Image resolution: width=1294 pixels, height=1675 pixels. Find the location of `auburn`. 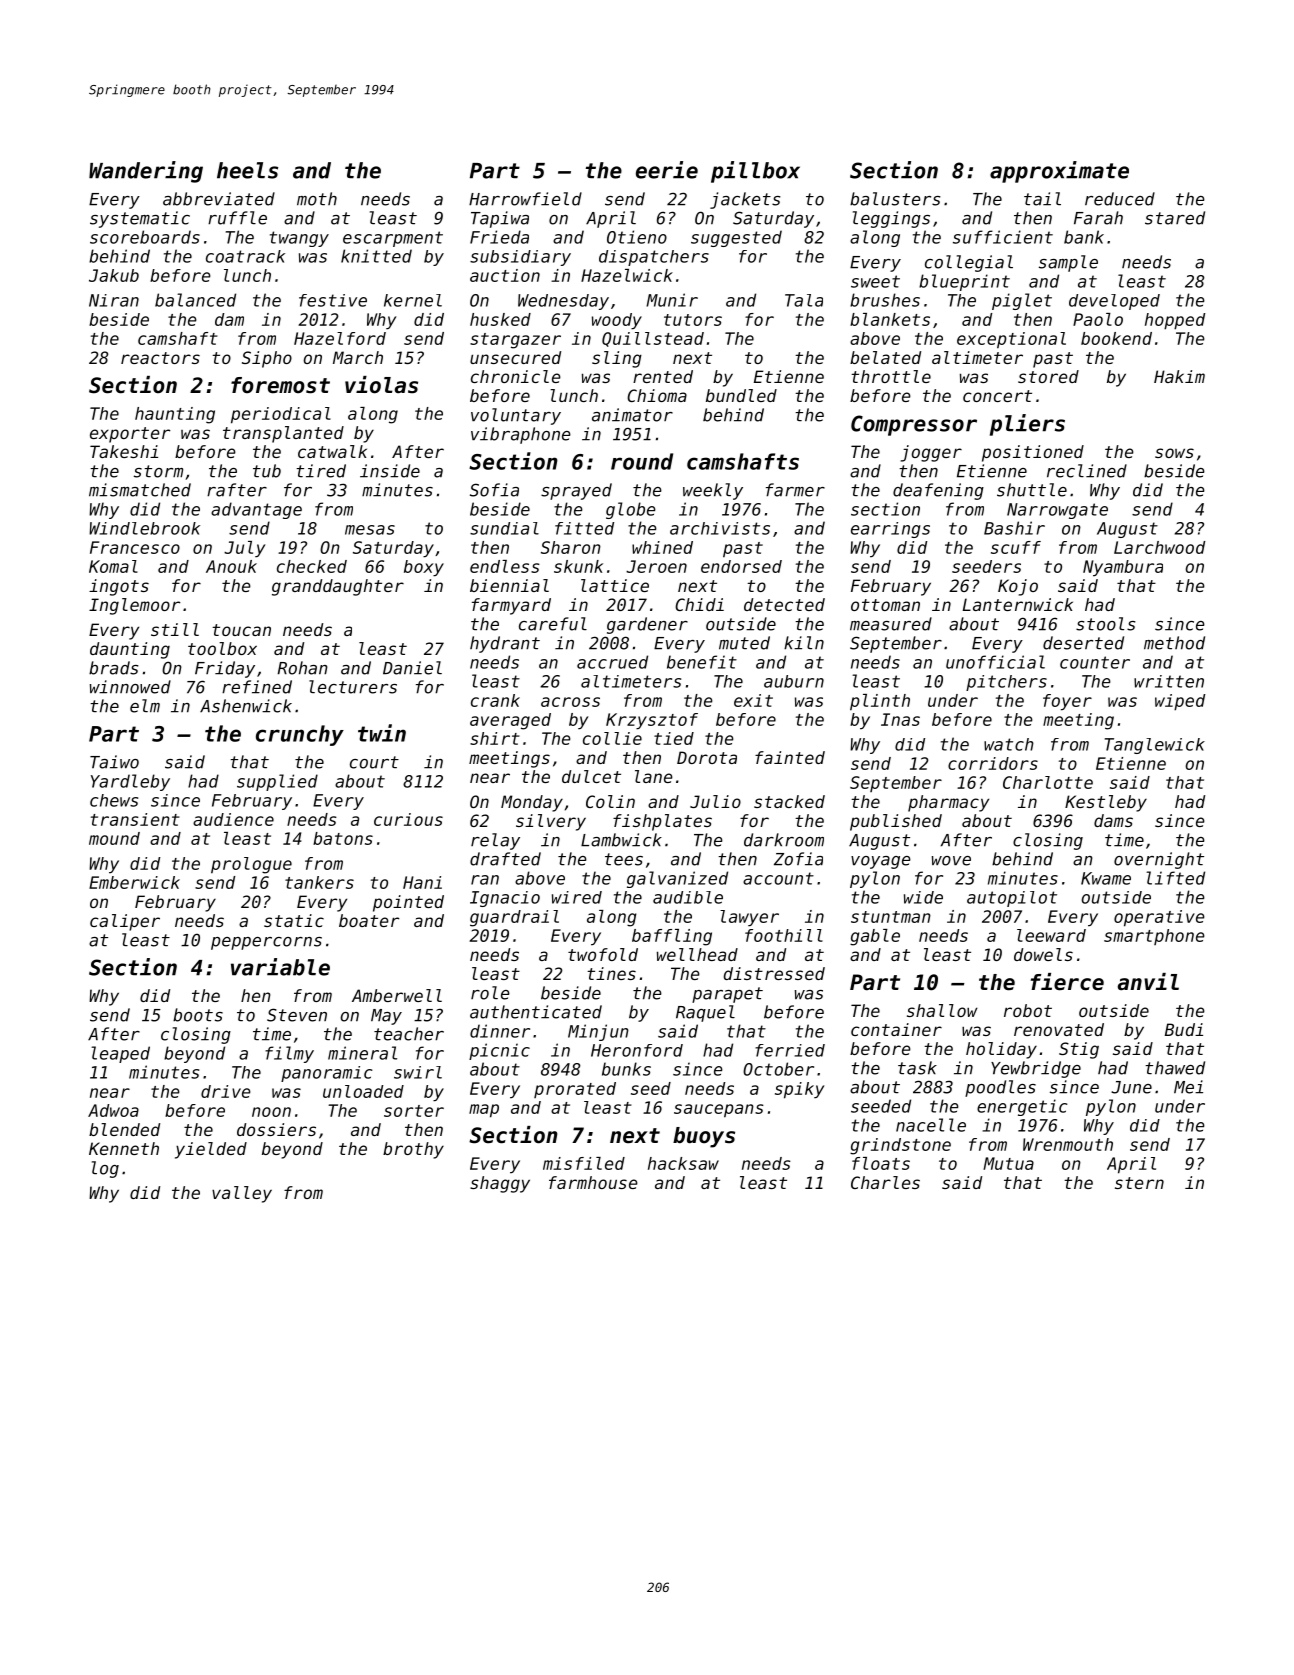

auburn is located at coordinates (794, 681).
